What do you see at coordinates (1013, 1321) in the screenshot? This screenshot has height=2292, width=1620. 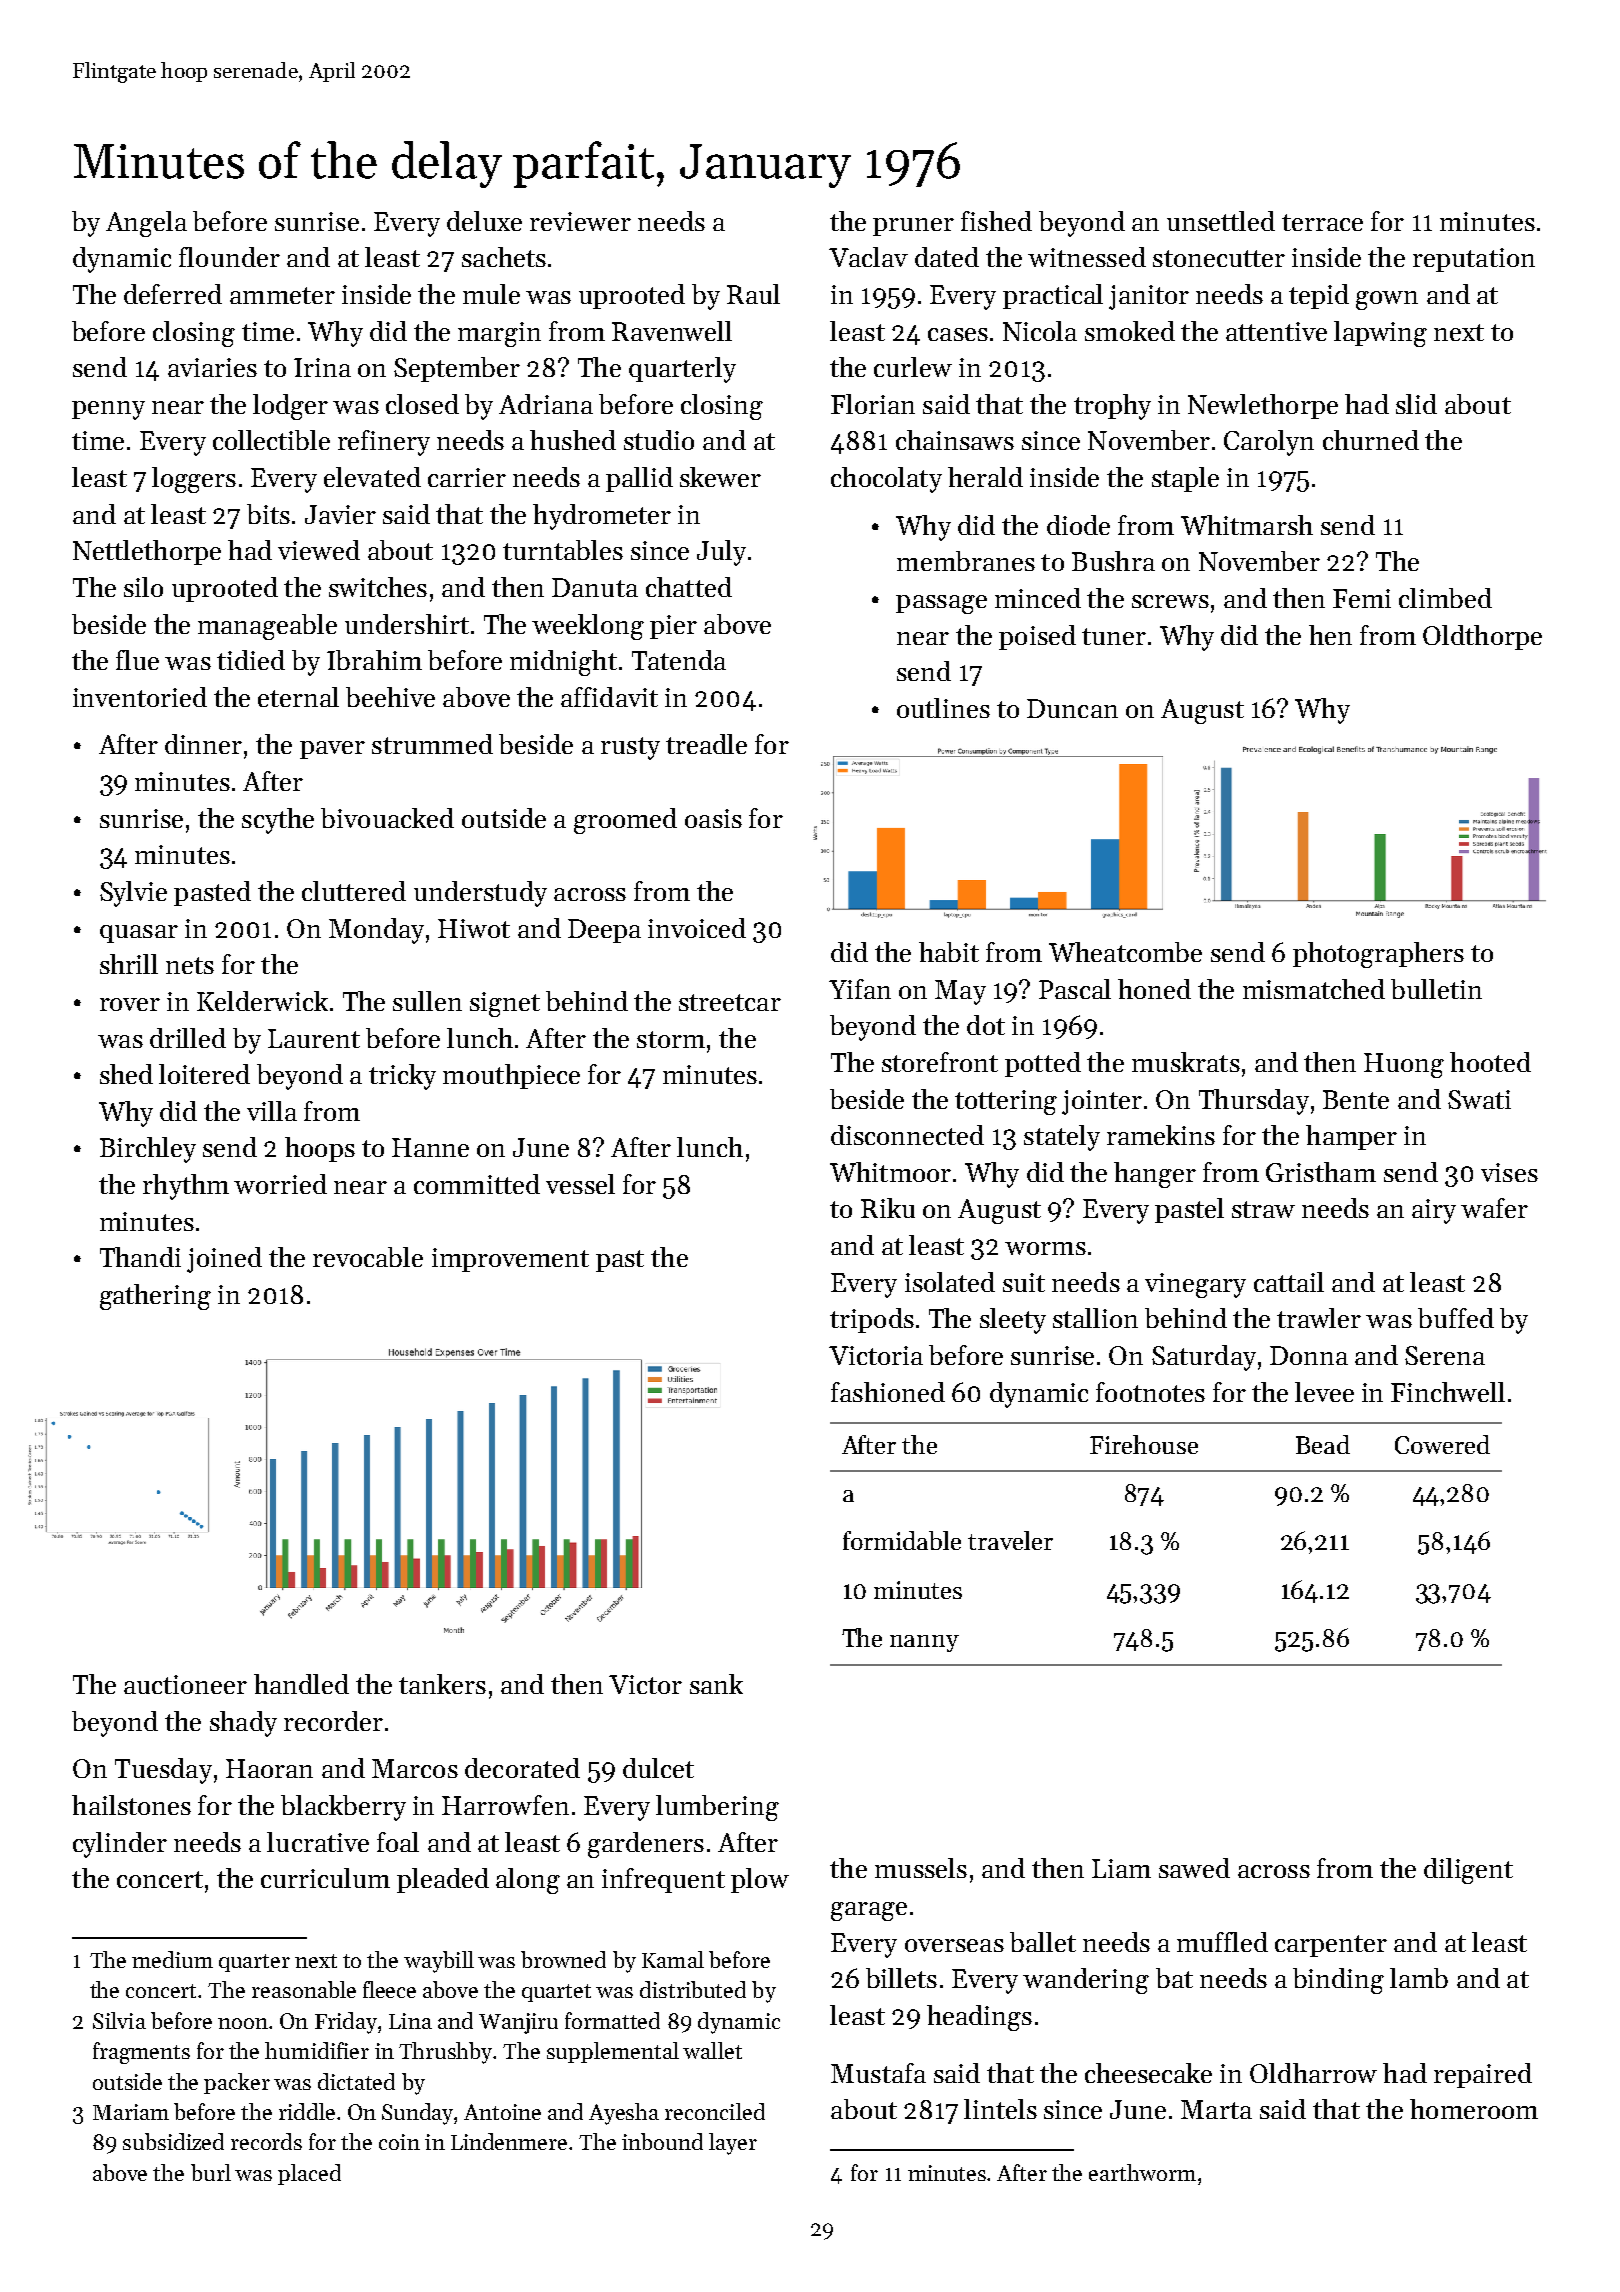 I see `sleety` at bounding box center [1013, 1321].
